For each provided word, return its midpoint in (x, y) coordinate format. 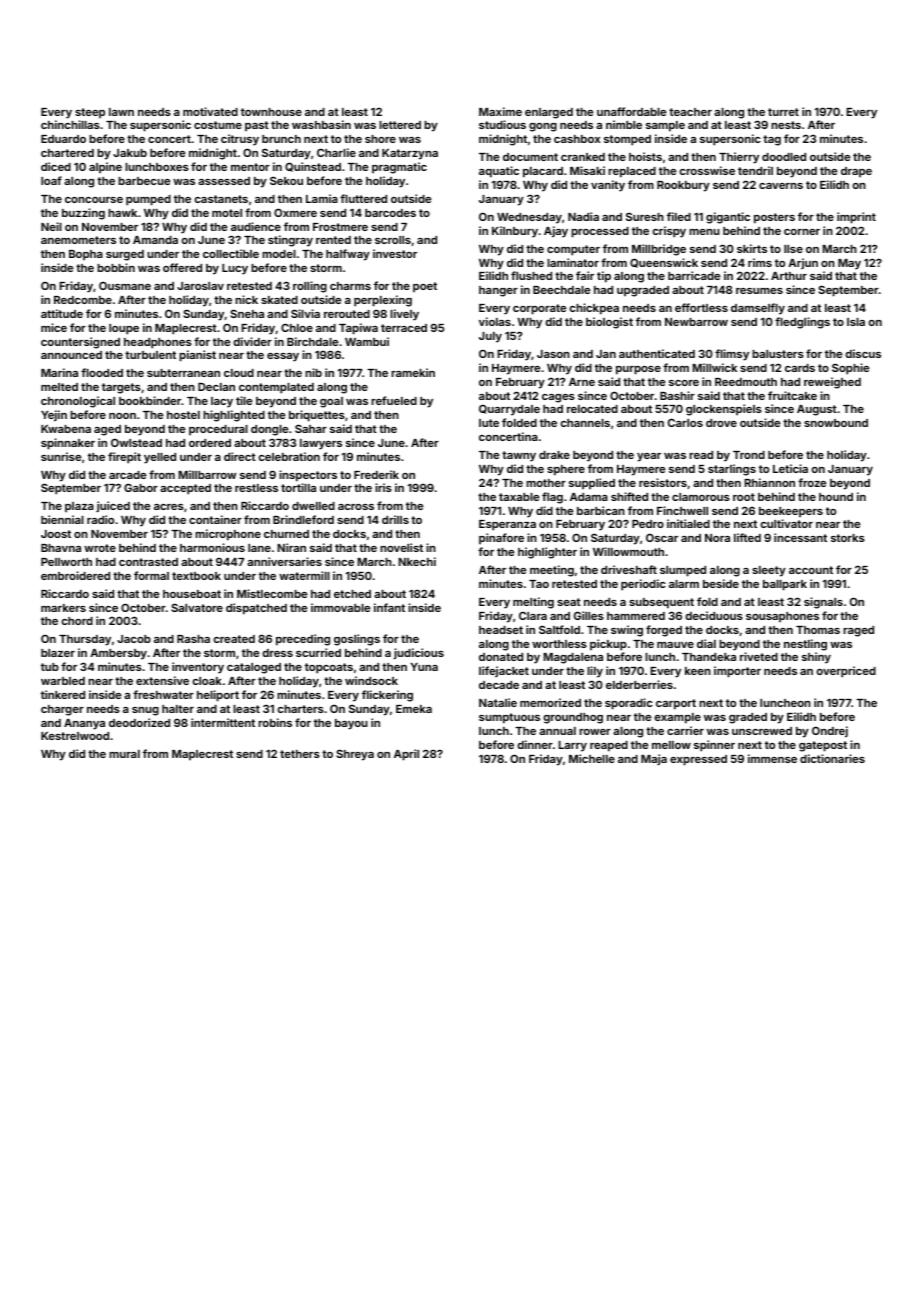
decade (499, 685)
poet (425, 287)
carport (676, 704)
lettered (400, 125)
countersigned (80, 343)
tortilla (298, 487)
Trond (749, 455)
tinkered (63, 694)
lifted (747, 537)
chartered (67, 153)
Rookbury (683, 186)
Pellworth (66, 562)
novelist (401, 547)
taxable (519, 497)
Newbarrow (696, 322)
